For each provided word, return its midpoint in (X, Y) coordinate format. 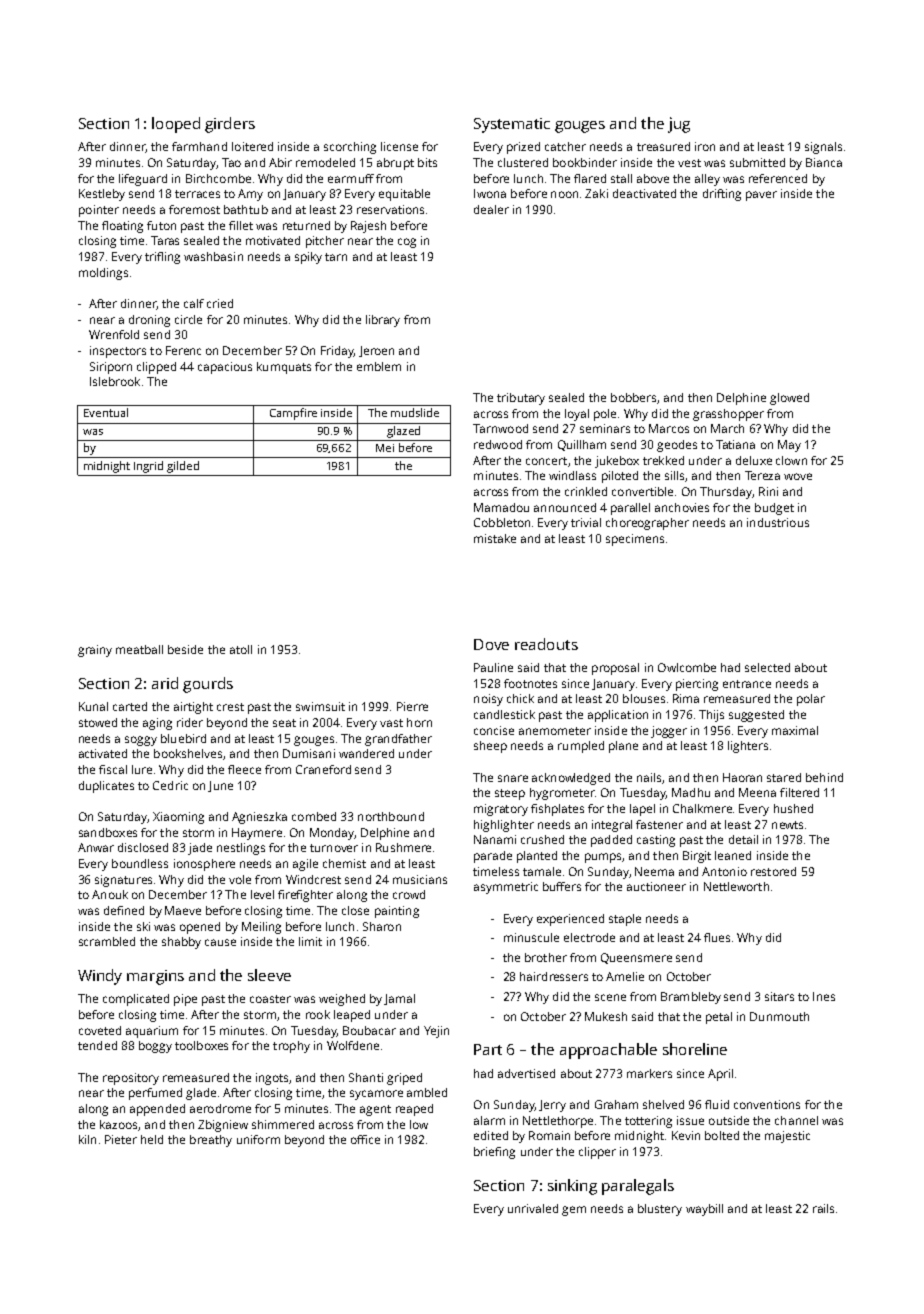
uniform (258, 1139)
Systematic (512, 125)
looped (176, 125)
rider (190, 722)
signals (823, 148)
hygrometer (562, 794)
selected (767, 667)
